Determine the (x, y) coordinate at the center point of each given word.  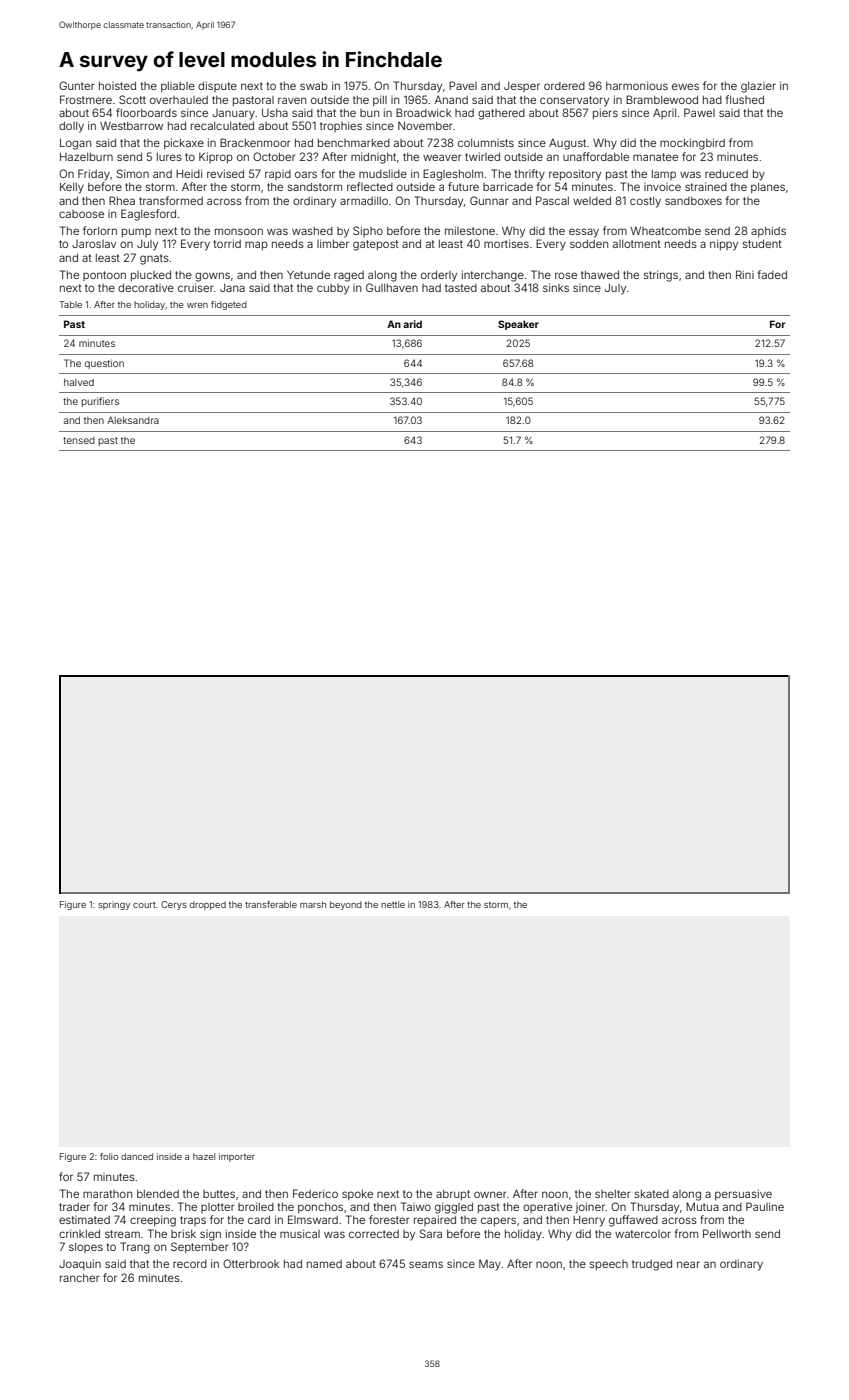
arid (412, 324)
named (324, 1264)
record (190, 1264)
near (688, 1264)
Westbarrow (131, 125)
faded (772, 274)
